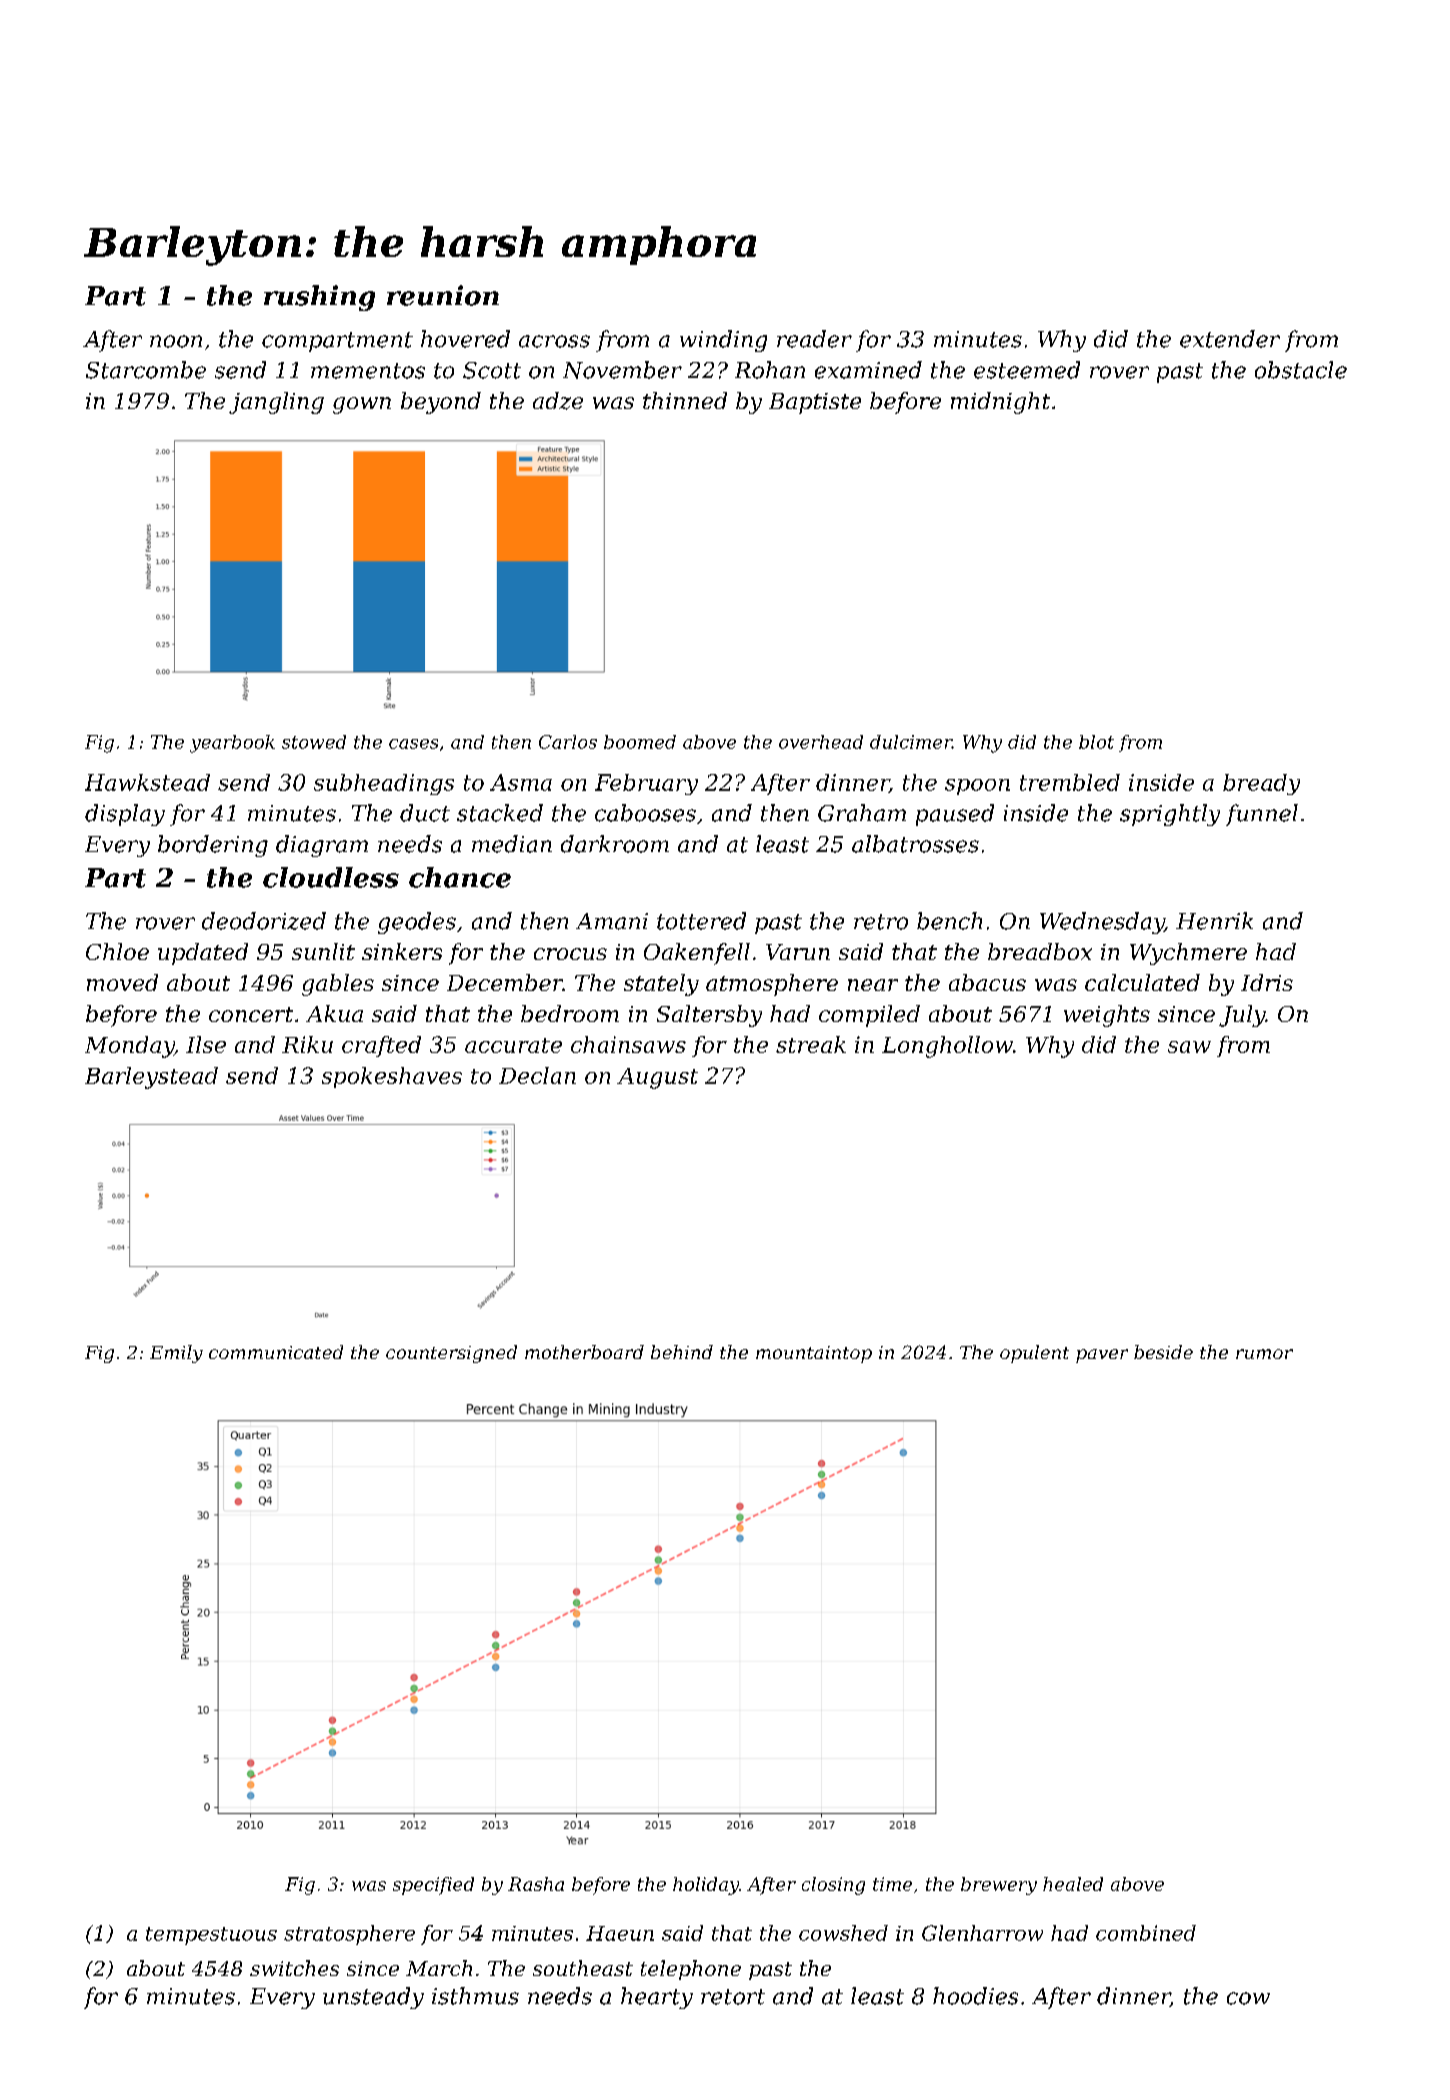 The height and width of the document is (2100, 1450). I want to click on Carlos, so click(568, 742).
